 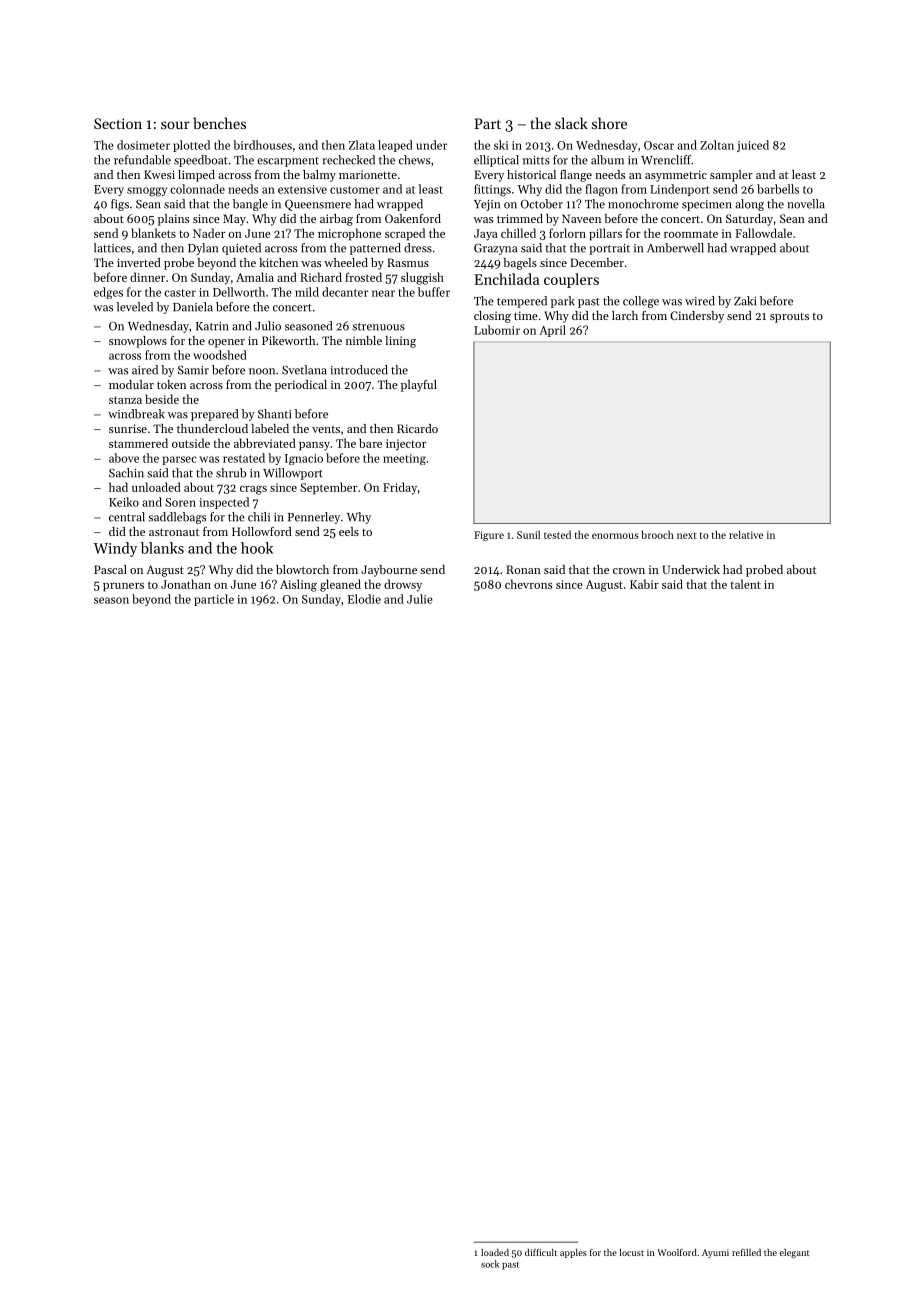 I want to click on difficult, so click(x=541, y=1252).
